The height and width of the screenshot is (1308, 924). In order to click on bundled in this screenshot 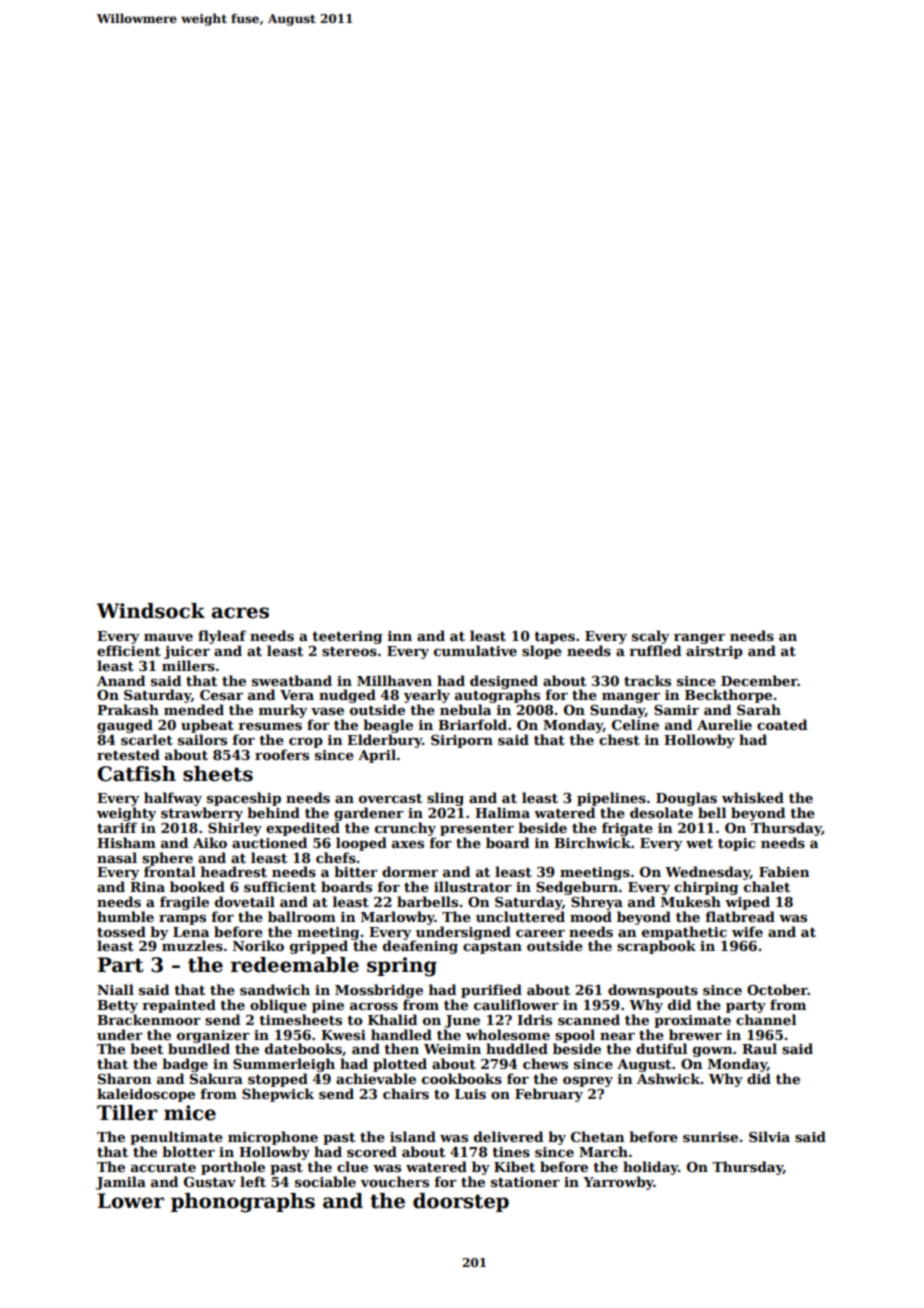, I will do `click(199, 1048)`.
